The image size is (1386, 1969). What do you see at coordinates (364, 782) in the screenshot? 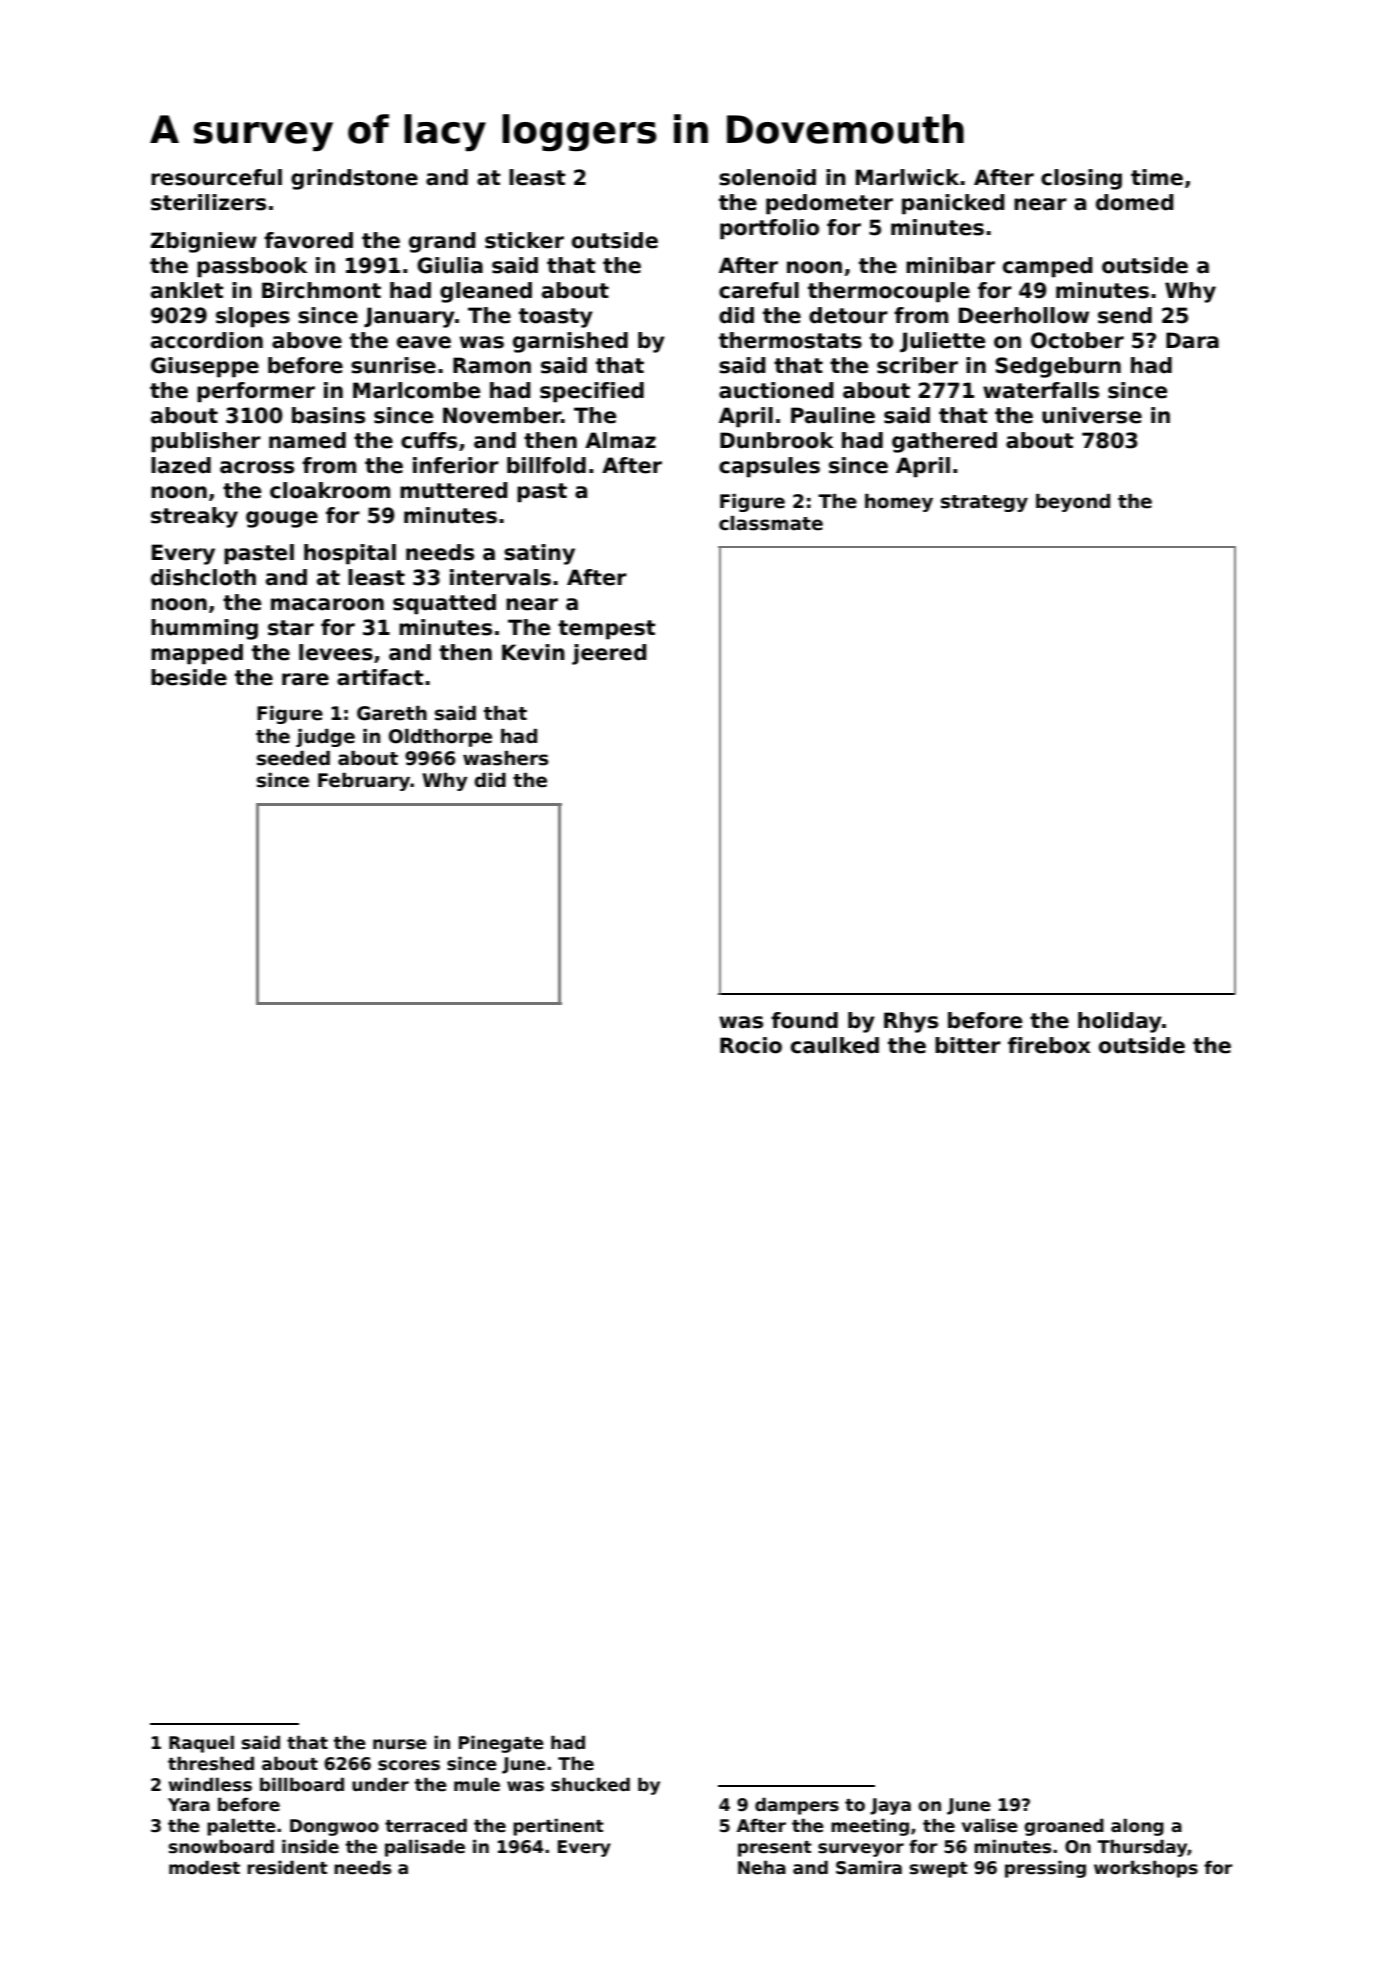
I see `February` at bounding box center [364, 782].
